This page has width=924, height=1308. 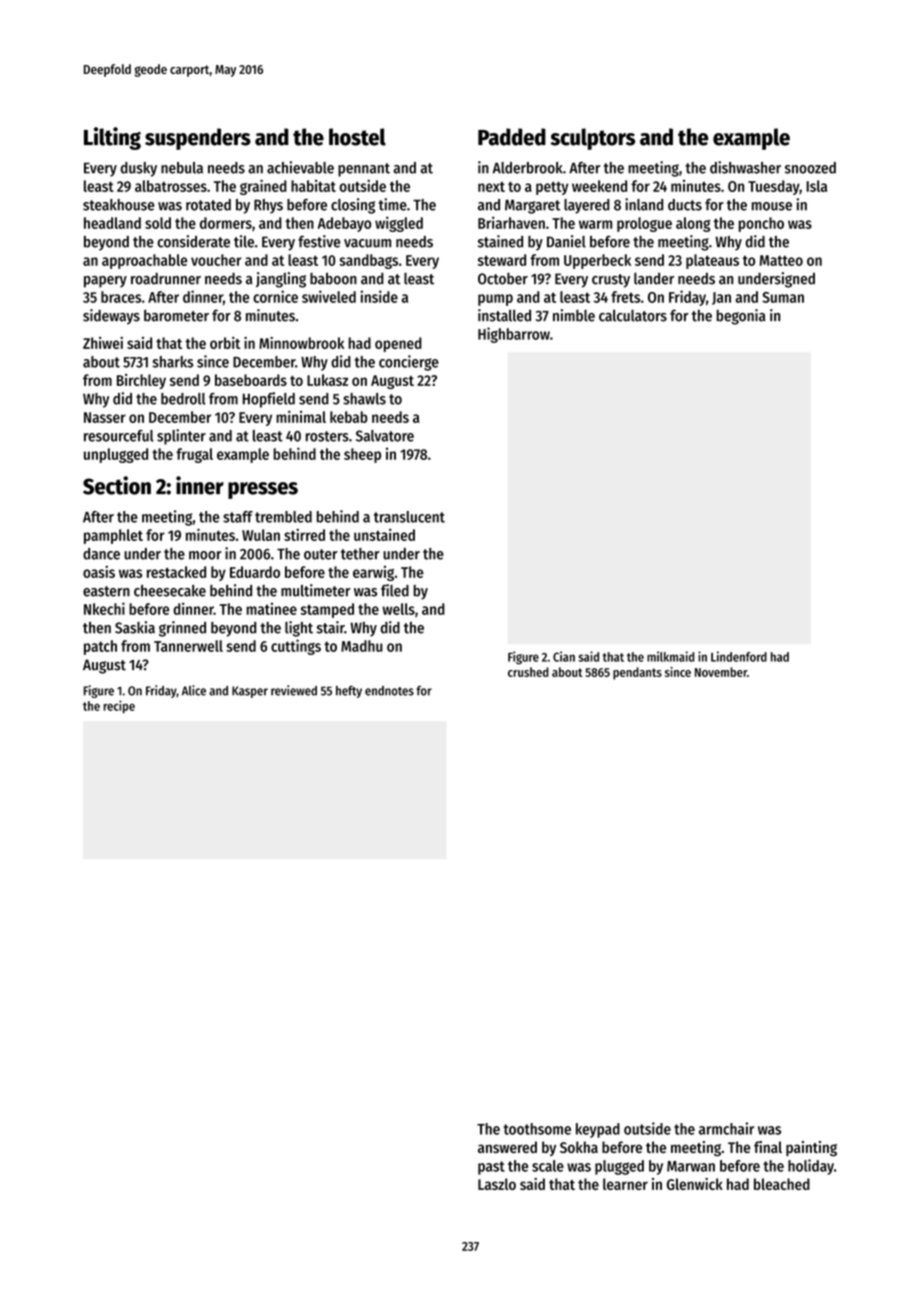 What do you see at coordinates (119, 707) in the page?
I see `recipe` at bounding box center [119, 707].
